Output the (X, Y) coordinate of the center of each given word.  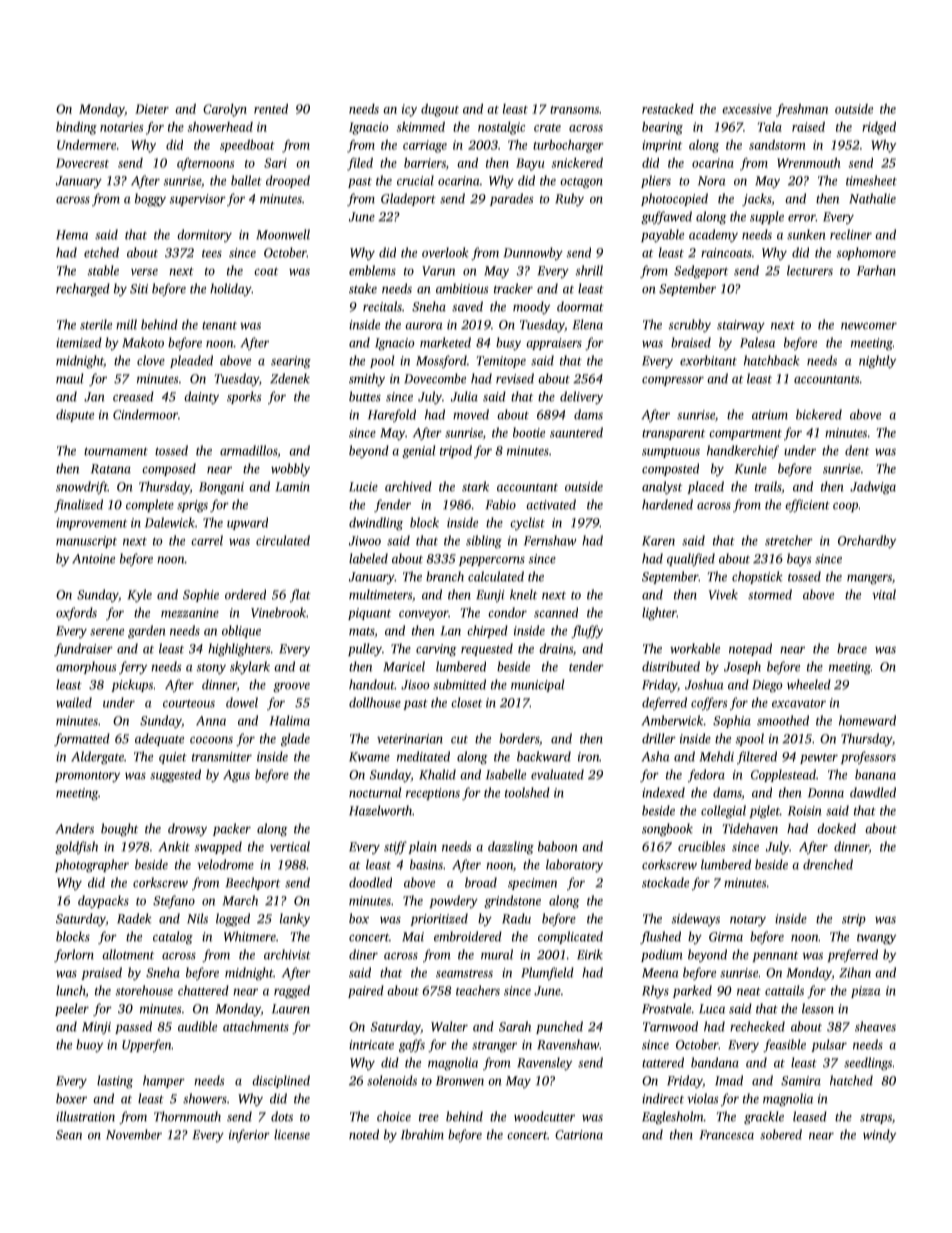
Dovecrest (82, 163)
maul (69, 378)
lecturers (810, 270)
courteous (189, 703)
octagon (581, 183)
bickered (819, 414)
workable (695, 648)
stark (475, 486)
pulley (365, 649)
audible (197, 1026)
